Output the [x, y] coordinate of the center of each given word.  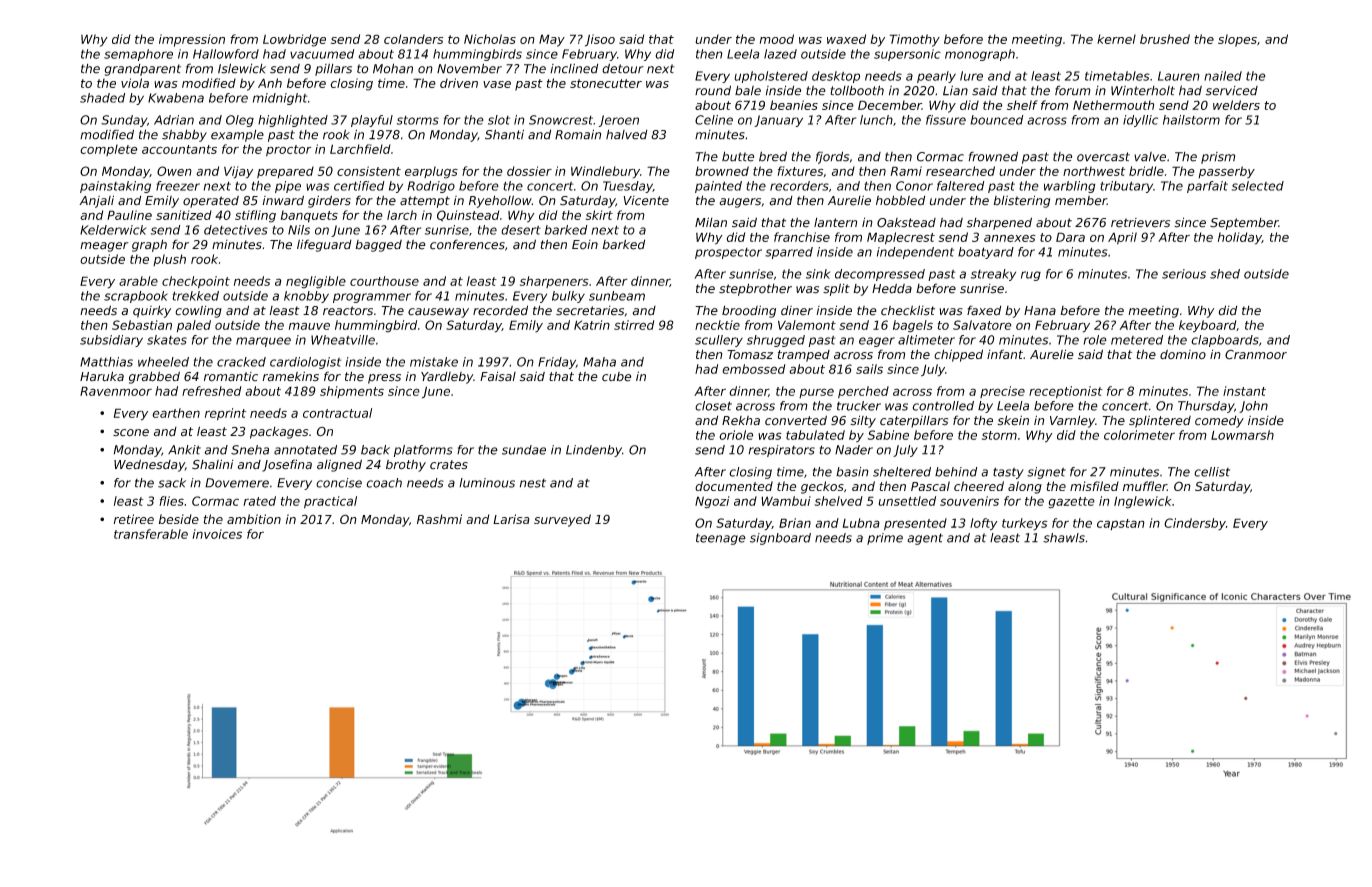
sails [869, 369]
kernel [1116, 39]
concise [339, 483]
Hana [1040, 311]
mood [777, 39]
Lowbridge [294, 40]
